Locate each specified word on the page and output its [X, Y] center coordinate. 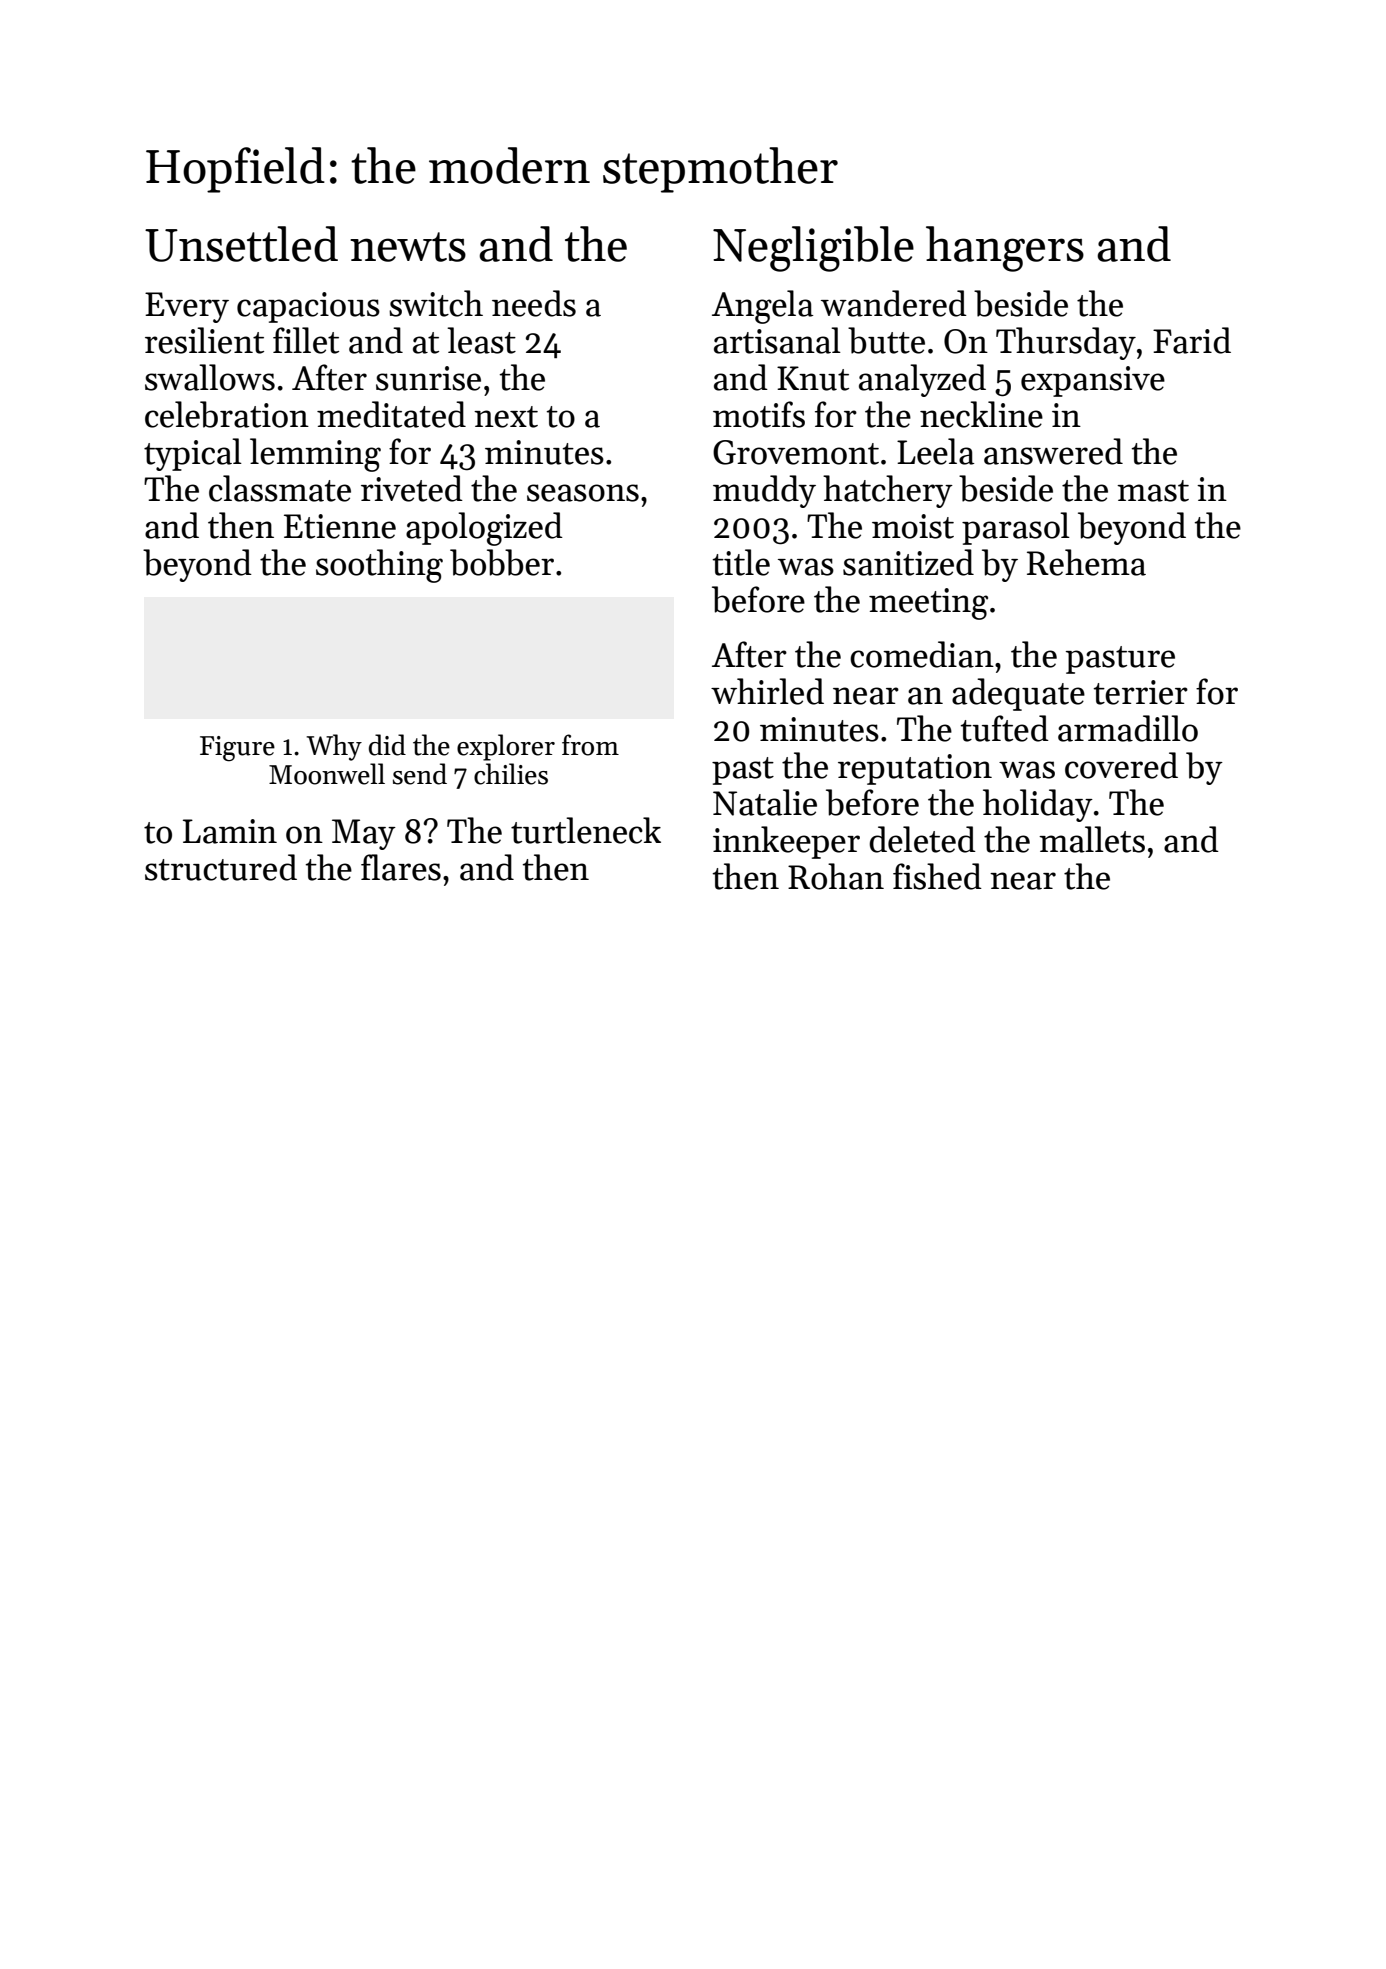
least [481, 340]
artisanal [777, 340]
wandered [894, 303]
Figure [237, 749]
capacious [308, 307]
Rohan [836, 876]
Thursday [1066, 343]
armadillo [1128, 728]
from [590, 745]
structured [221, 867]
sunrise [428, 378]
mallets [1092, 839]
